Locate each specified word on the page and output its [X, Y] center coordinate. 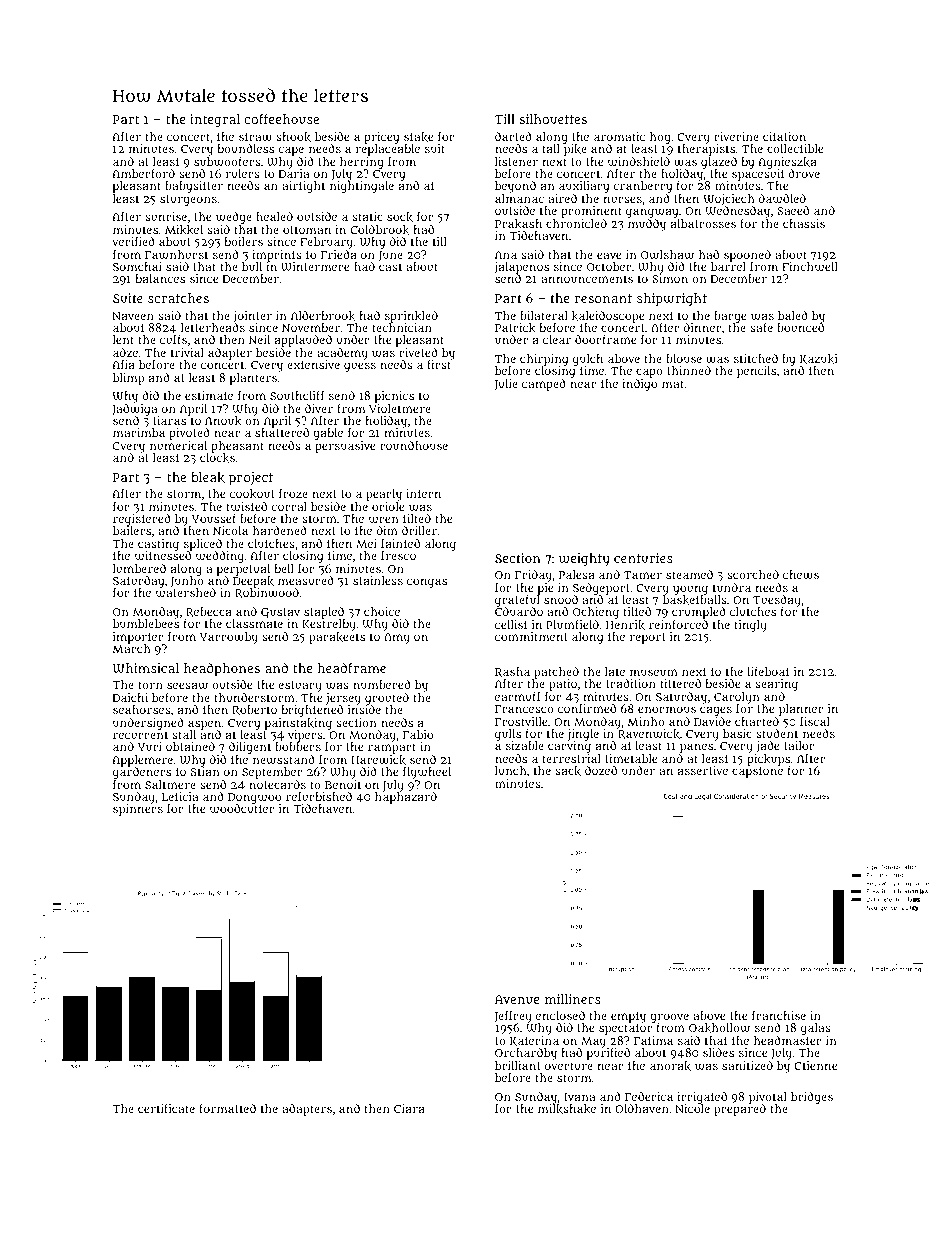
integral [215, 121]
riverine [736, 136]
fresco [398, 555]
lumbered [139, 568]
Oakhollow [719, 1028]
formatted [227, 1108]
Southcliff [297, 395]
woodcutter [242, 809]
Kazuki [818, 359]
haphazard [406, 798]
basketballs [695, 600]
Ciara [409, 1108]
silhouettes [553, 119]
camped [544, 385]
